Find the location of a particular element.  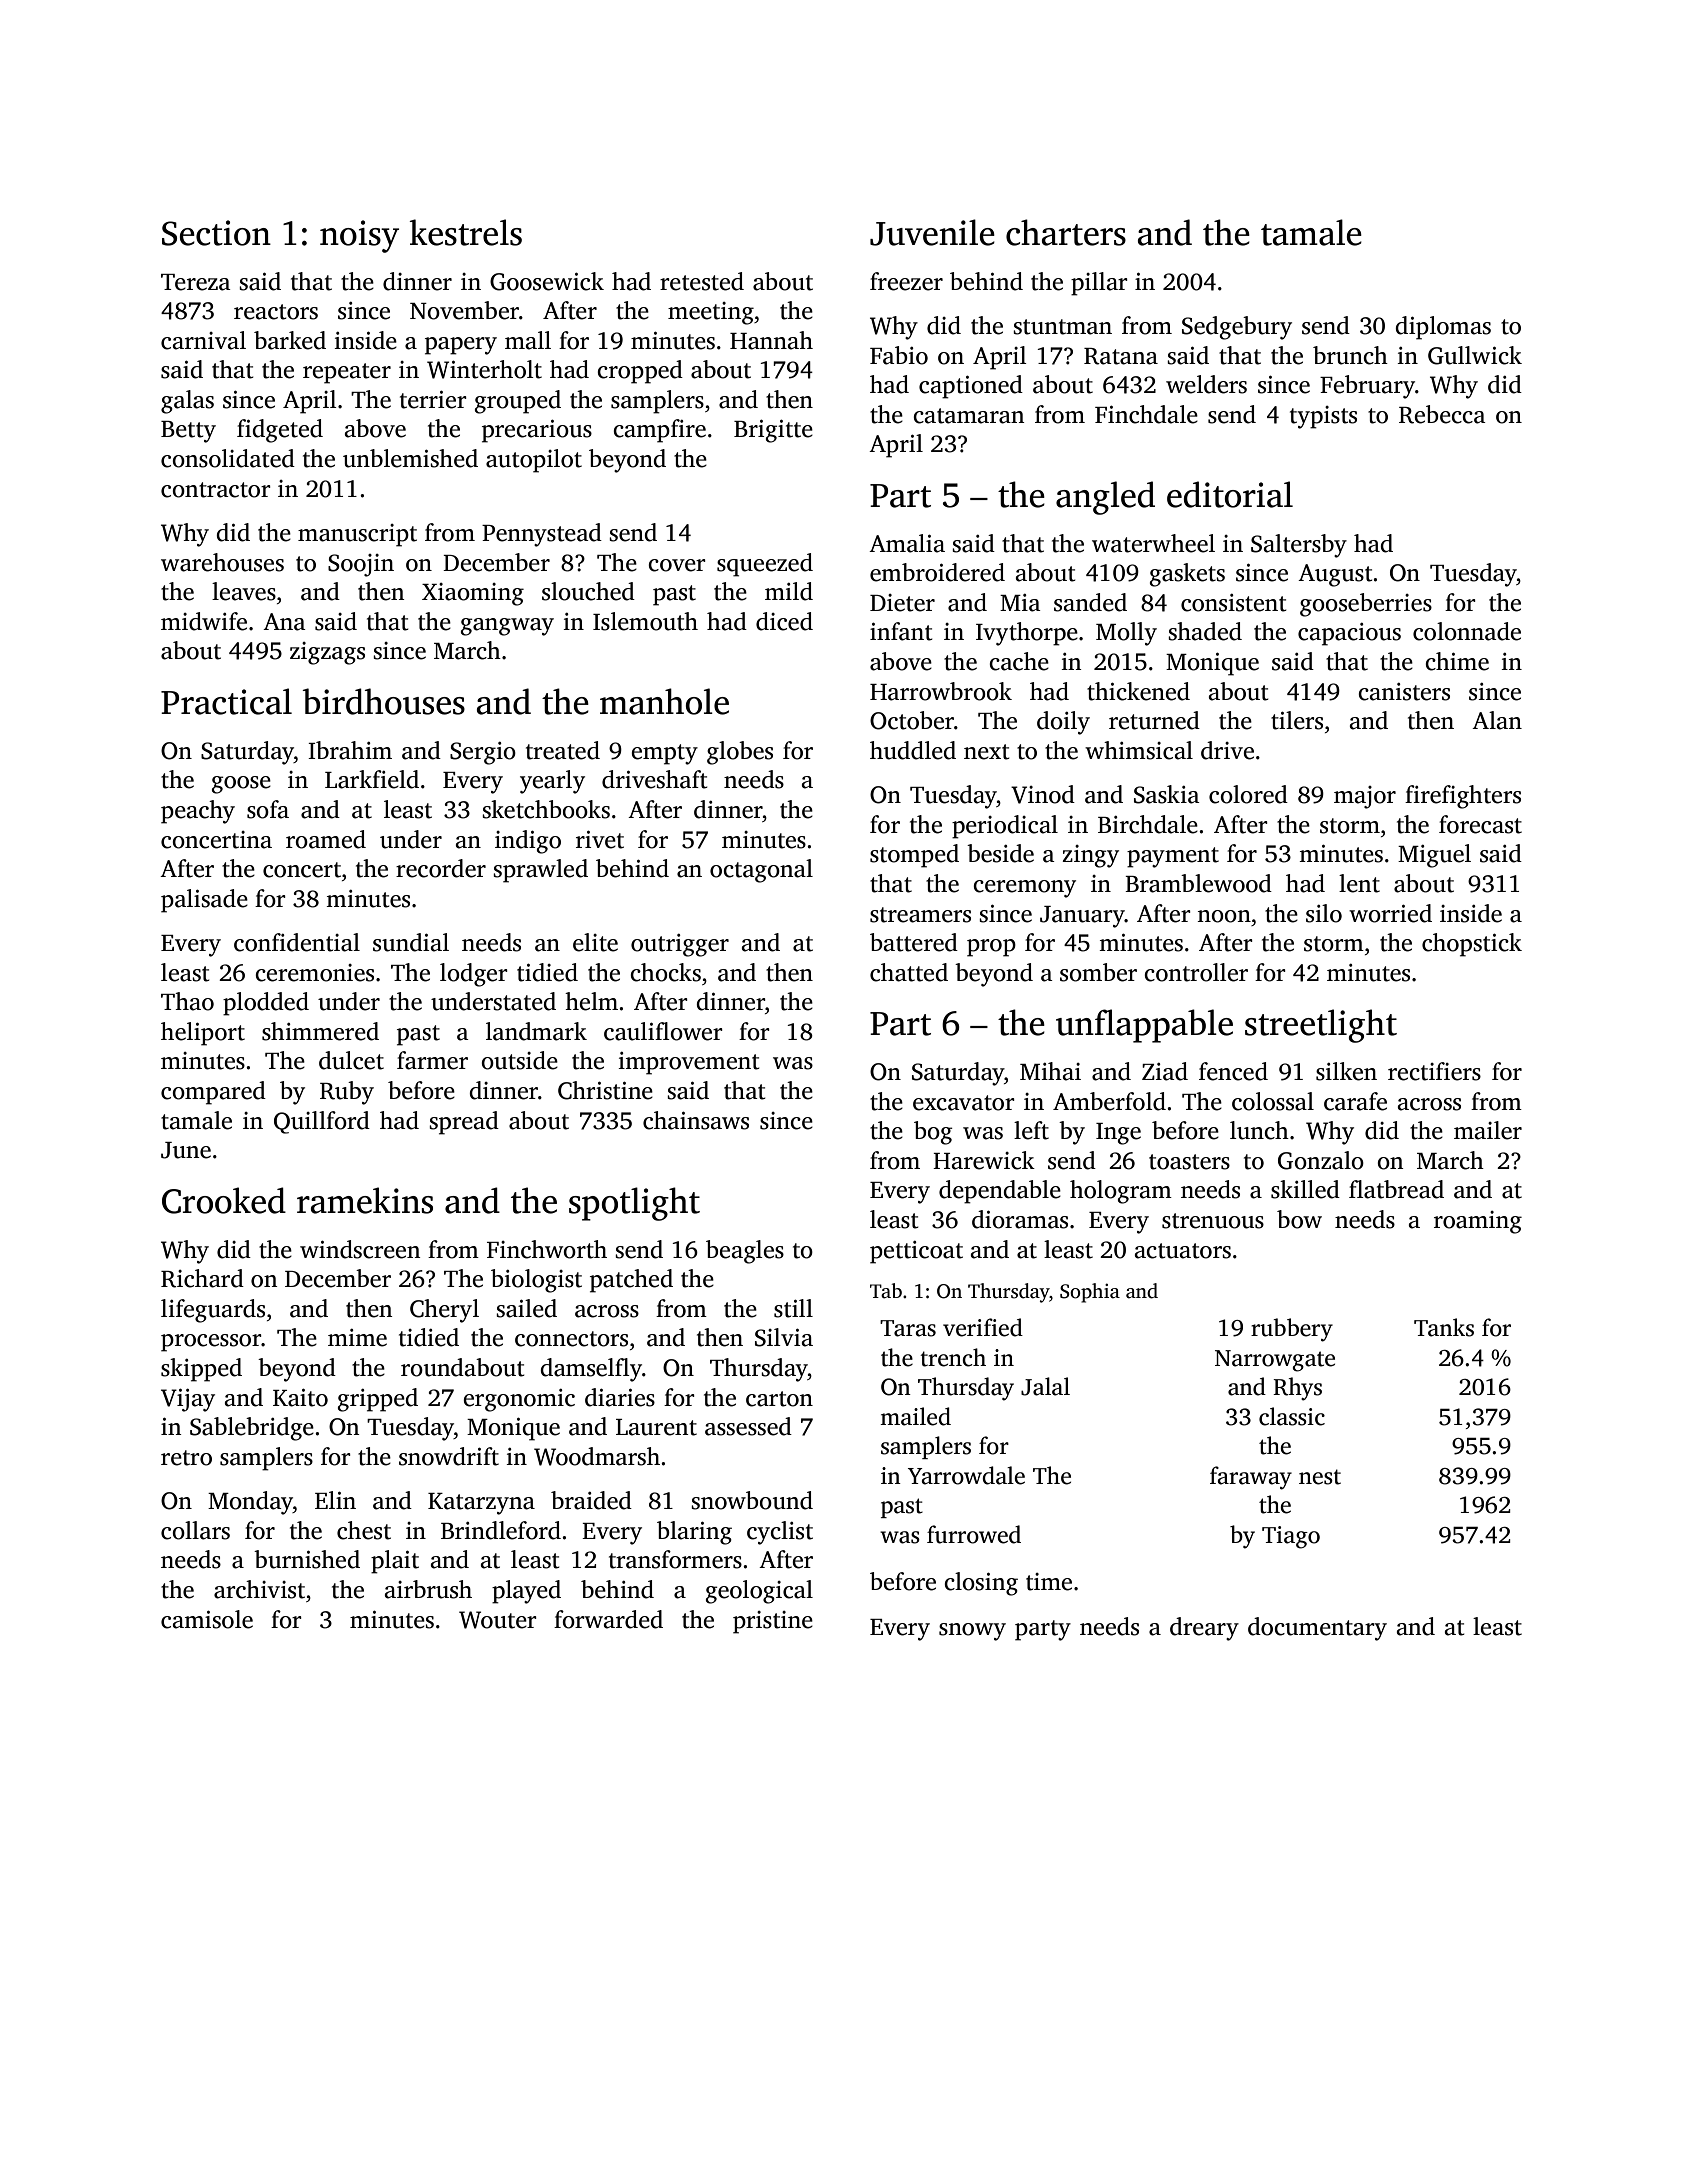

petticoat is located at coordinates (916, 1252).
